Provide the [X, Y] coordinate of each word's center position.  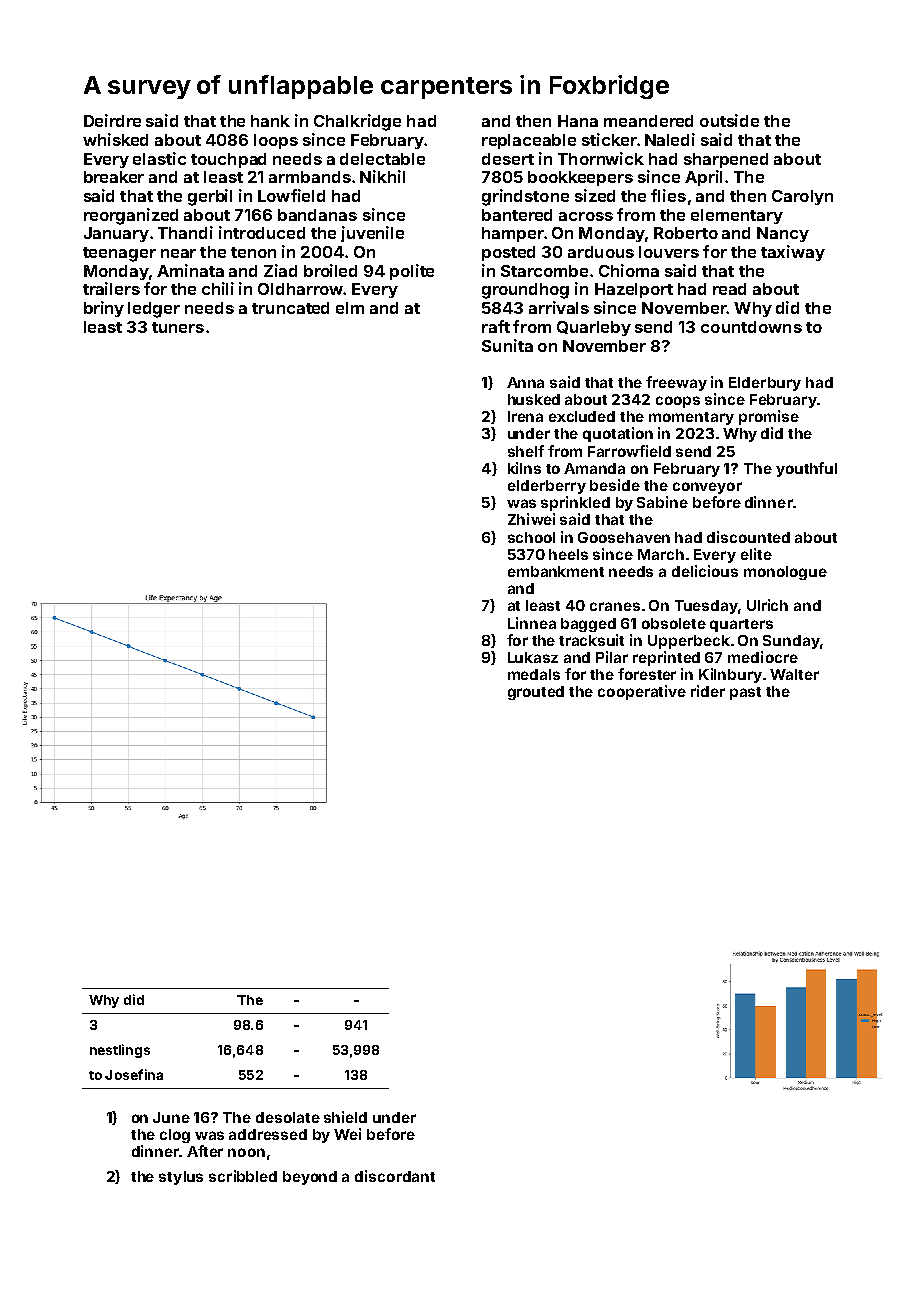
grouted [536, 693]
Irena [525, 416]
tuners [178, 327]
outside [729, 120]
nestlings [120, 1051]
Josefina [134, 1074]
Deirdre [112, 120]
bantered [517, 215]
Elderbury [765, 384]
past [745, 693]
